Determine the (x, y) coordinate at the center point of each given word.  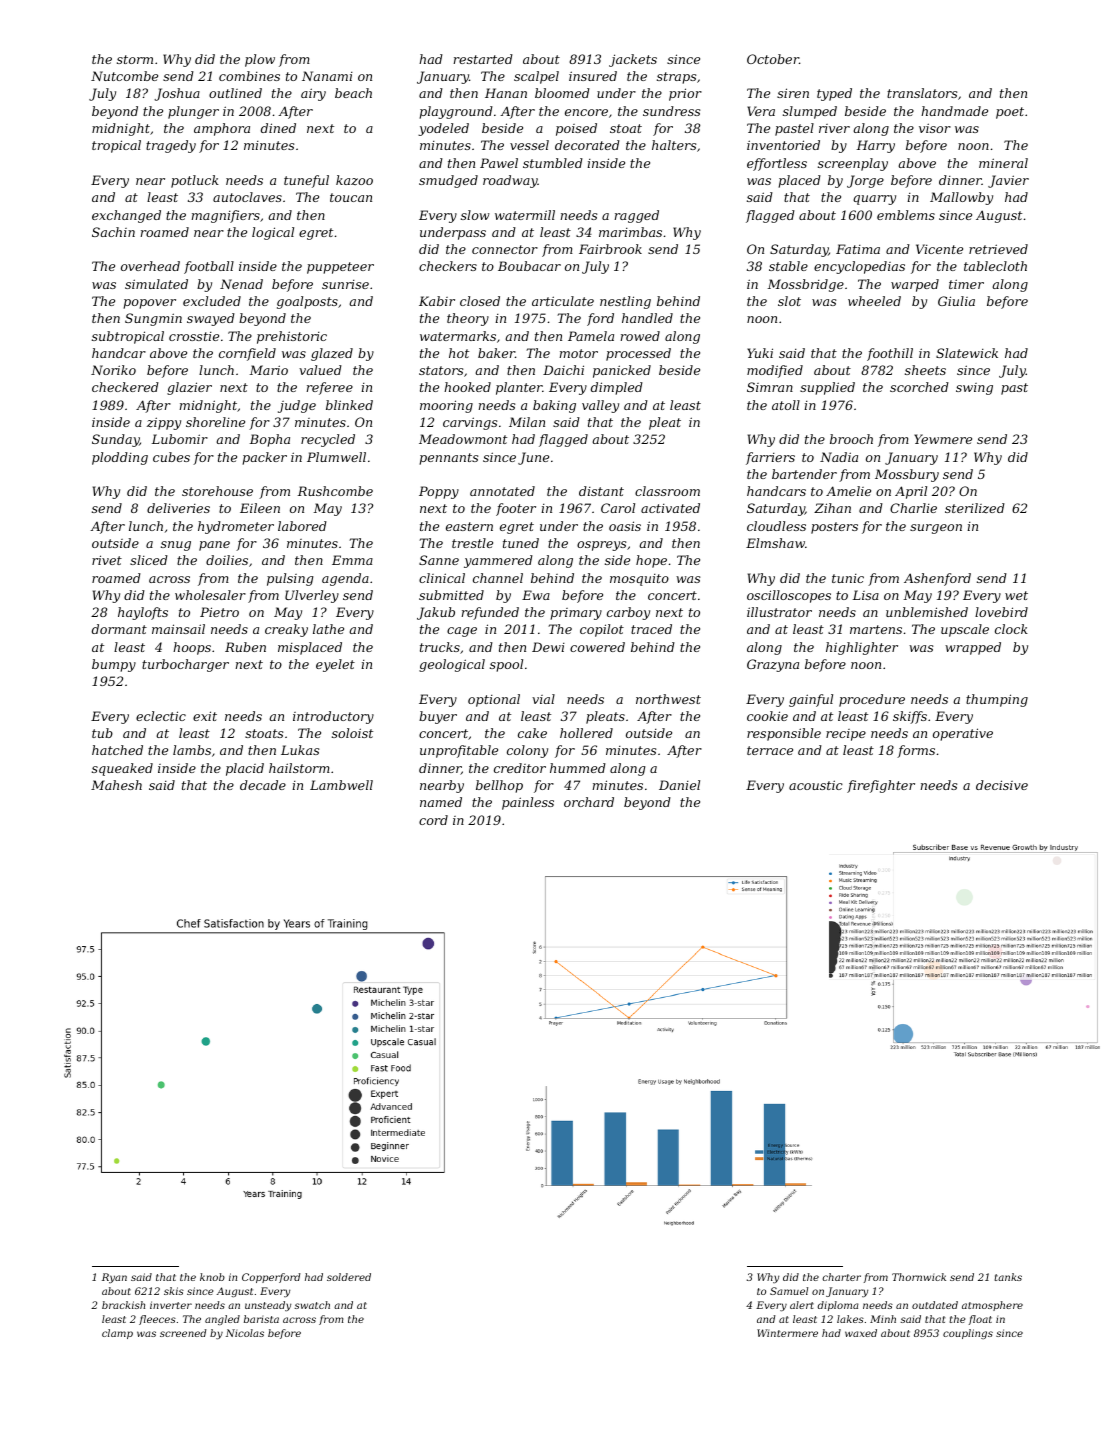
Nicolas (245, 1333)
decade (263, 785)
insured (593, 76)
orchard (589, 802)
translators (922, 93)
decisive (1002, 785)
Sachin (113, 232)
